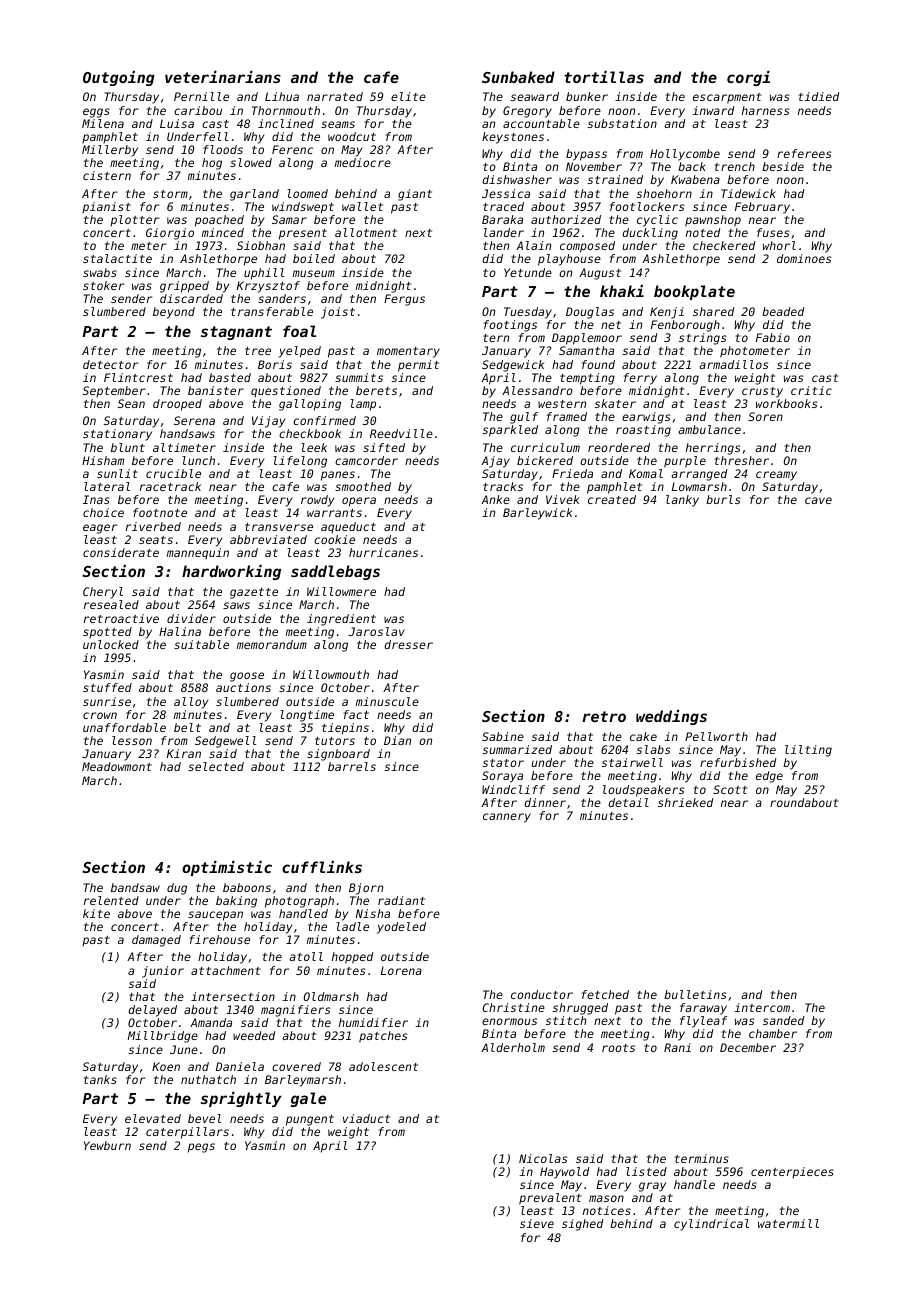 This page has width=924, height=1308. I want to click on pegs, so click(201, 1148).
